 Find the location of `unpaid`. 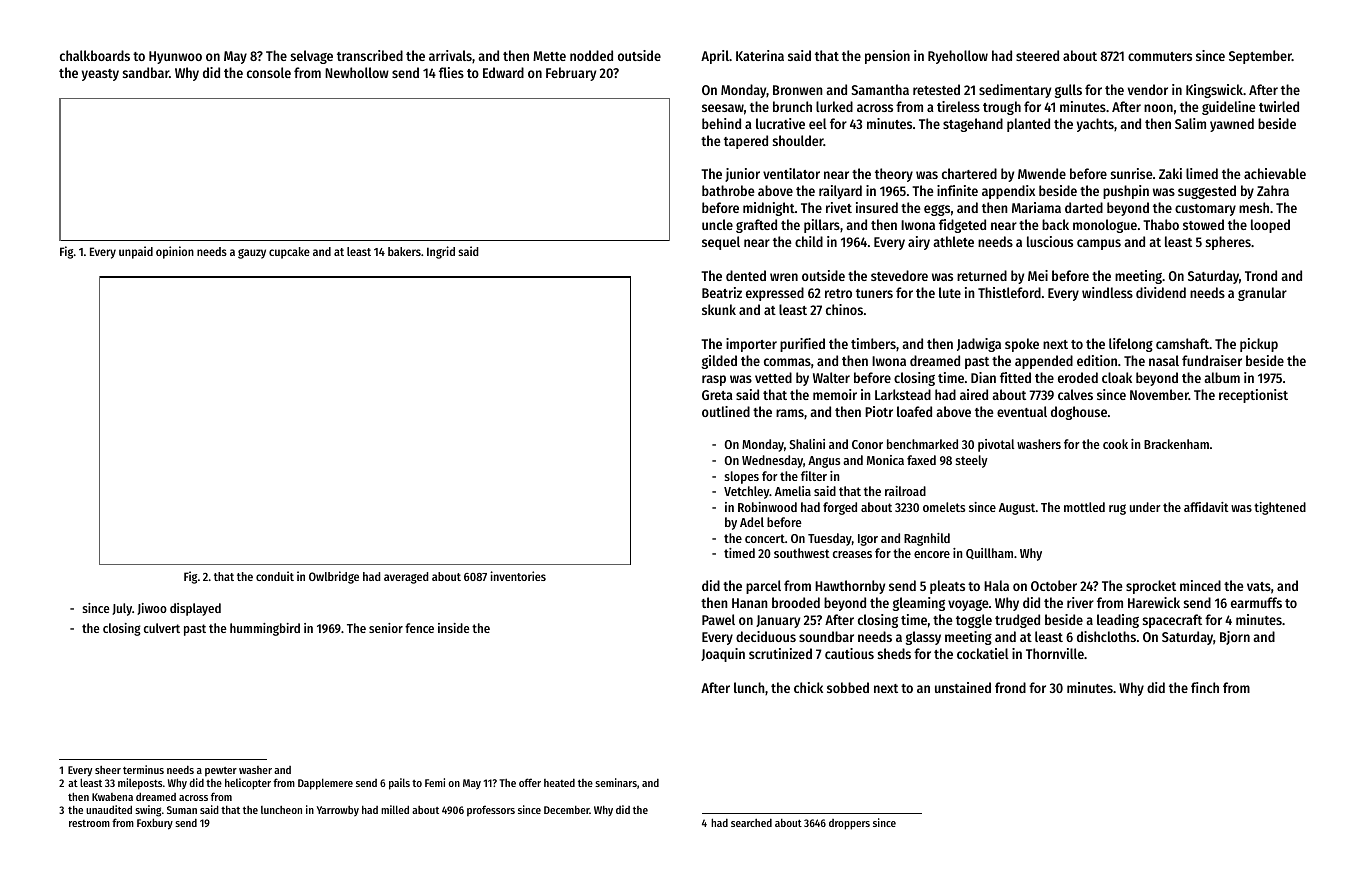

unpaid is located at coordinates (136, 252).
